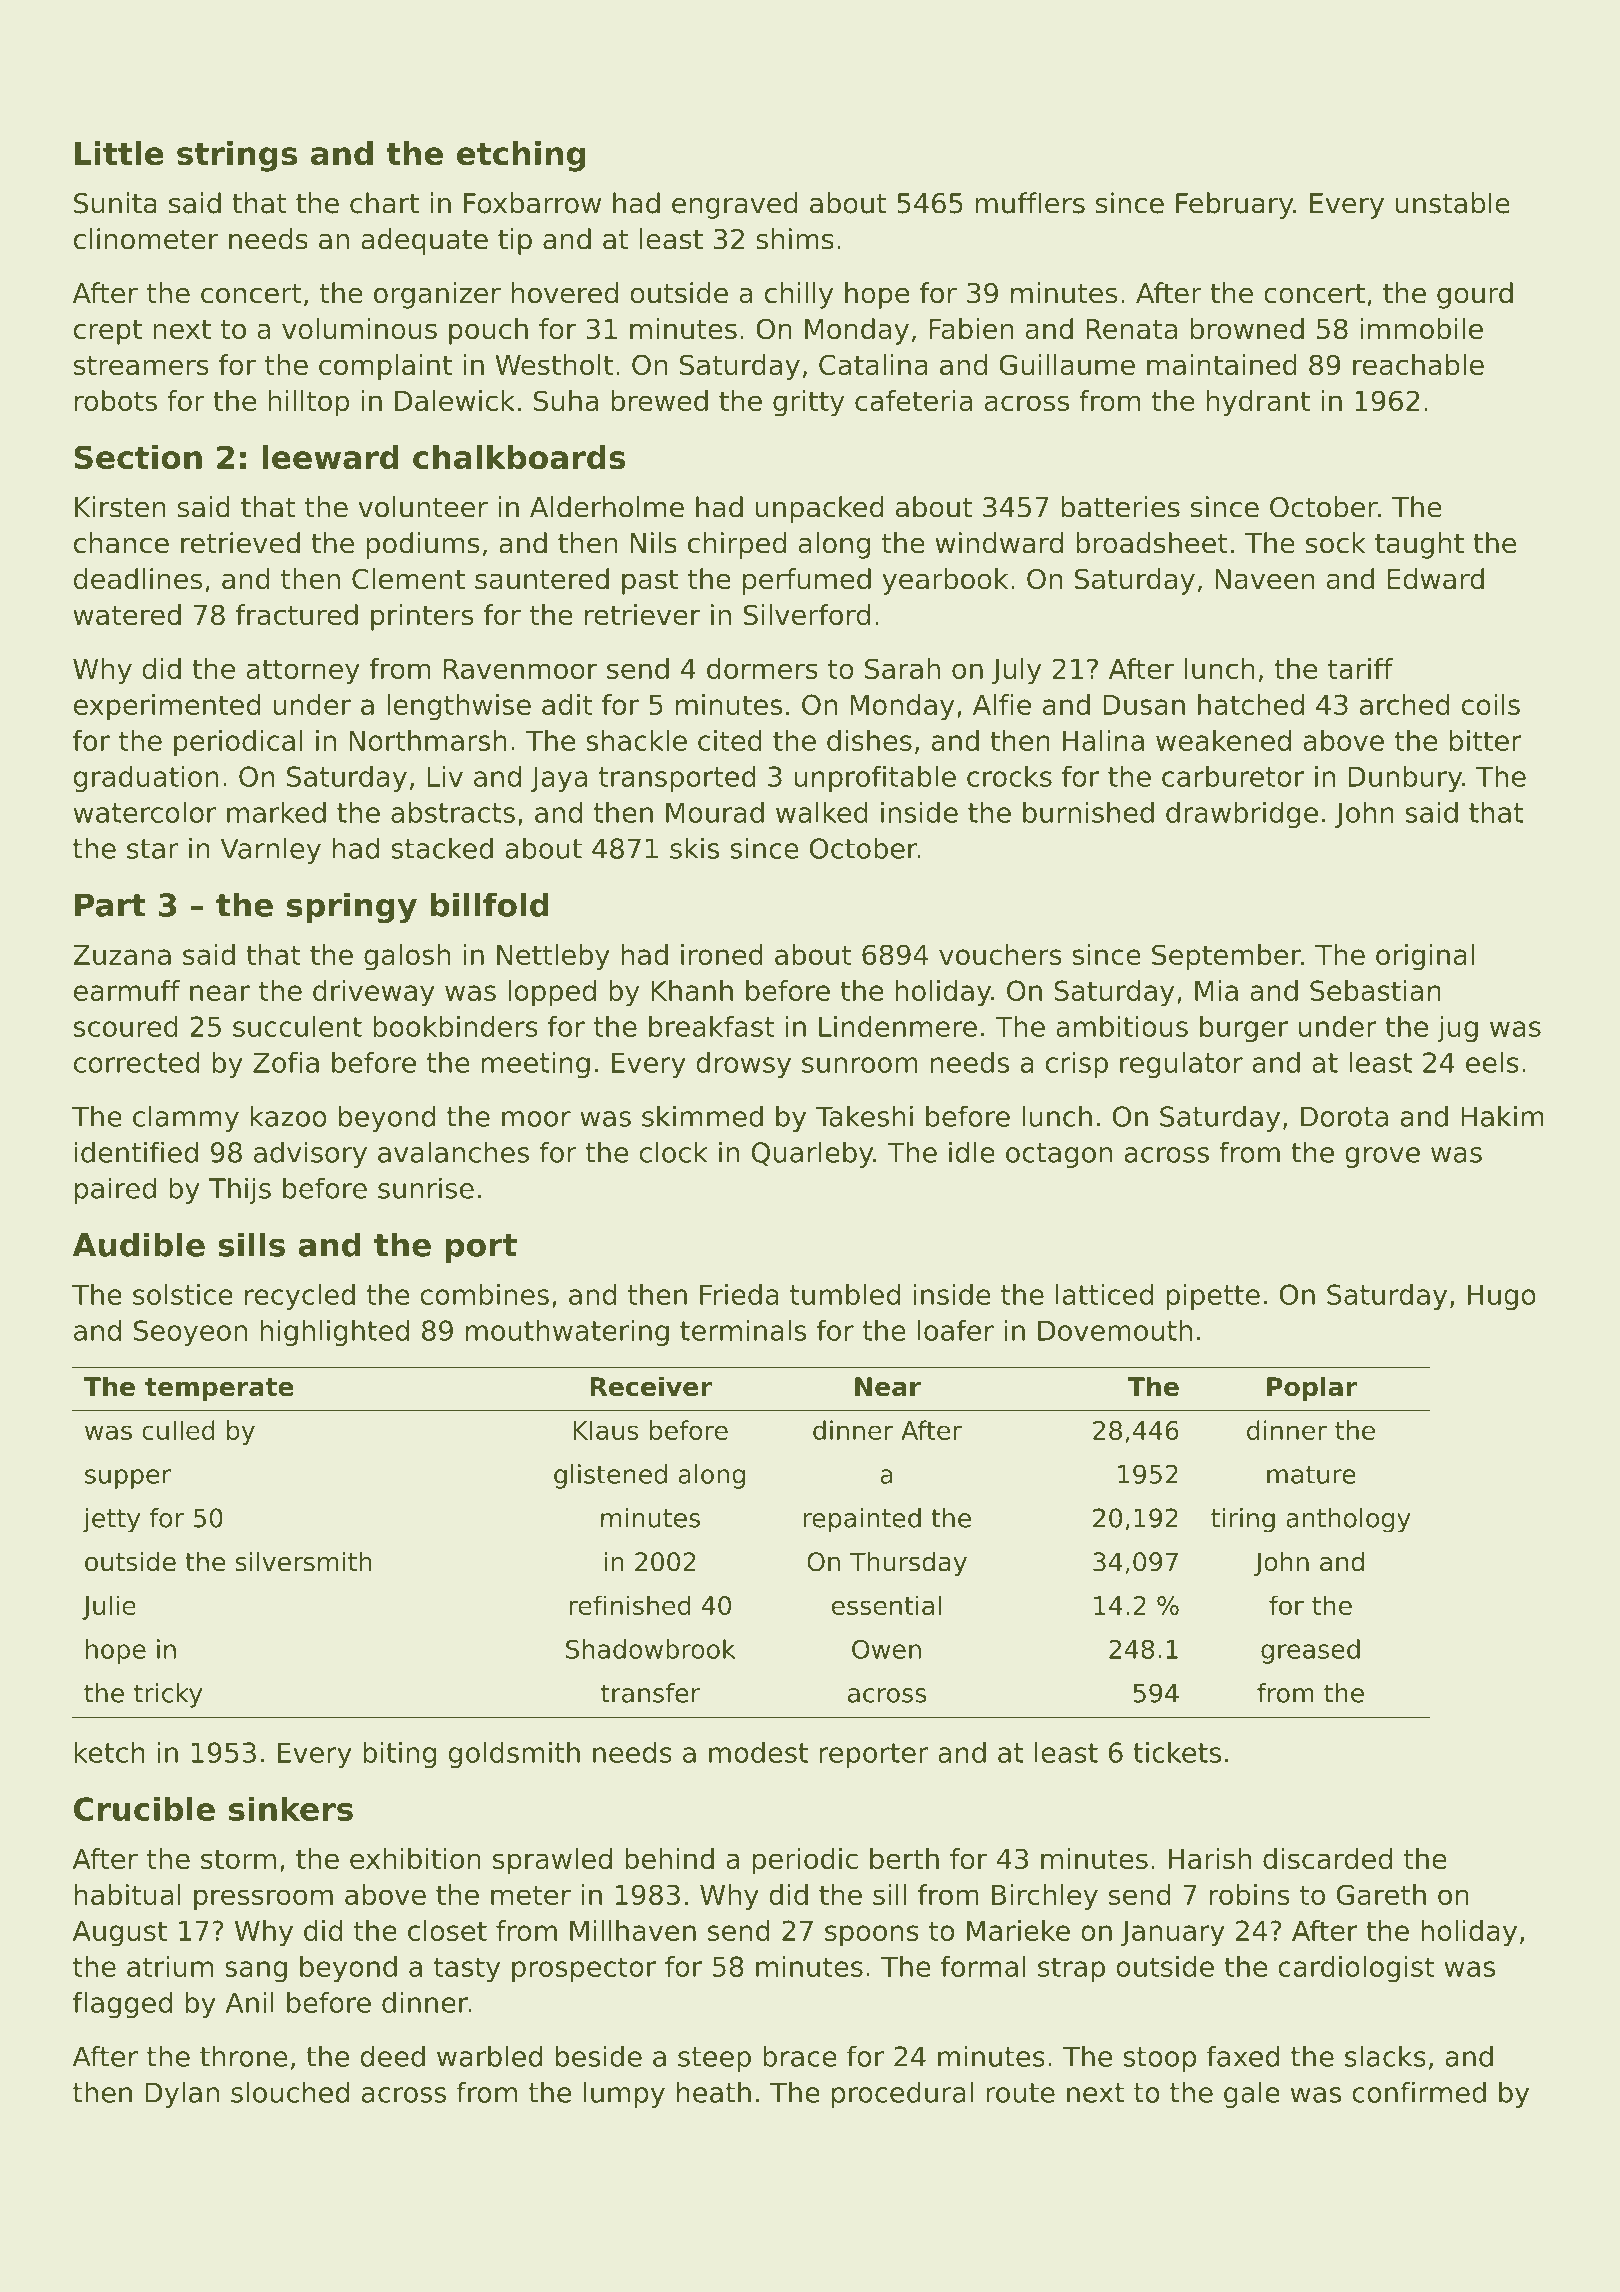 This screenshot has width=1620, height=2292. Describe the element at coordinates (186, 1118) in the screenshot. I see `clammy` at that location.
